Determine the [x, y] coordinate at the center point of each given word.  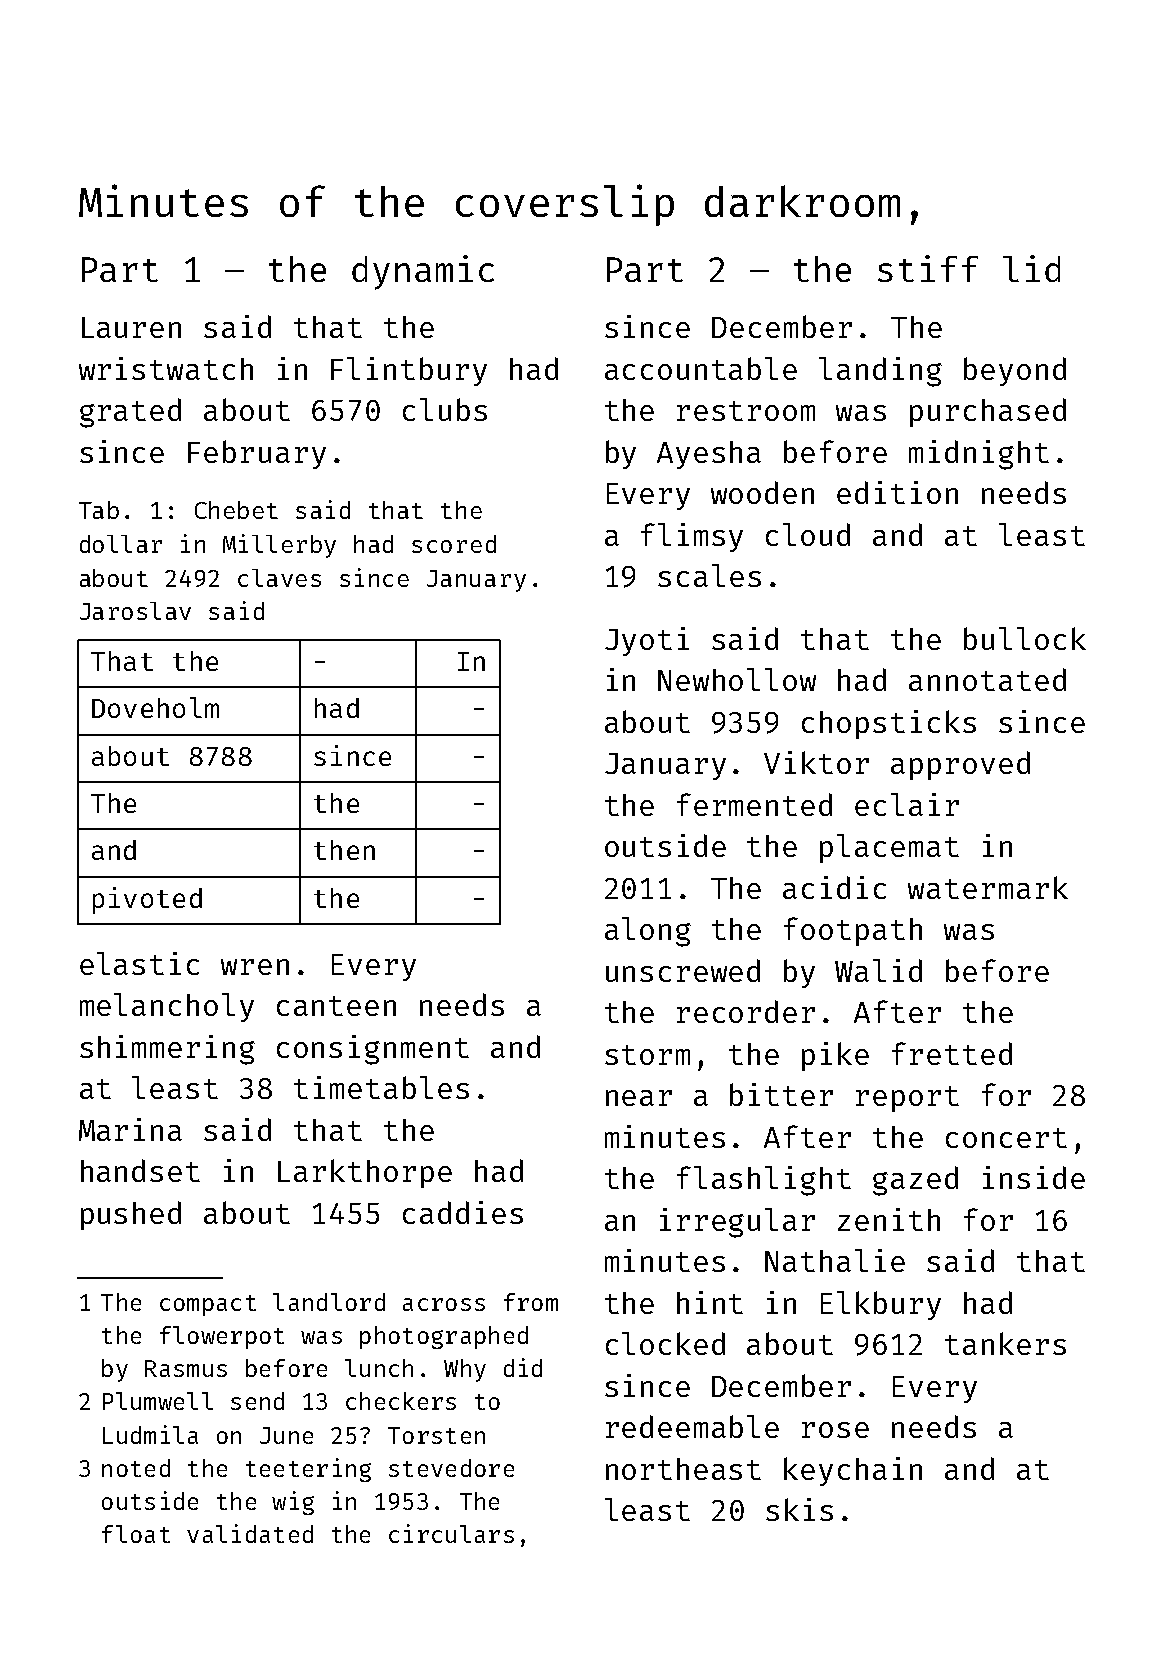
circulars [451, 1533]
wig [293, 1503]
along [648, 932]
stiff [928, 268]
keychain [853, 1471]
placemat [889, 848]
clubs [445, 409]
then [344, 850]
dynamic [423, 272]
